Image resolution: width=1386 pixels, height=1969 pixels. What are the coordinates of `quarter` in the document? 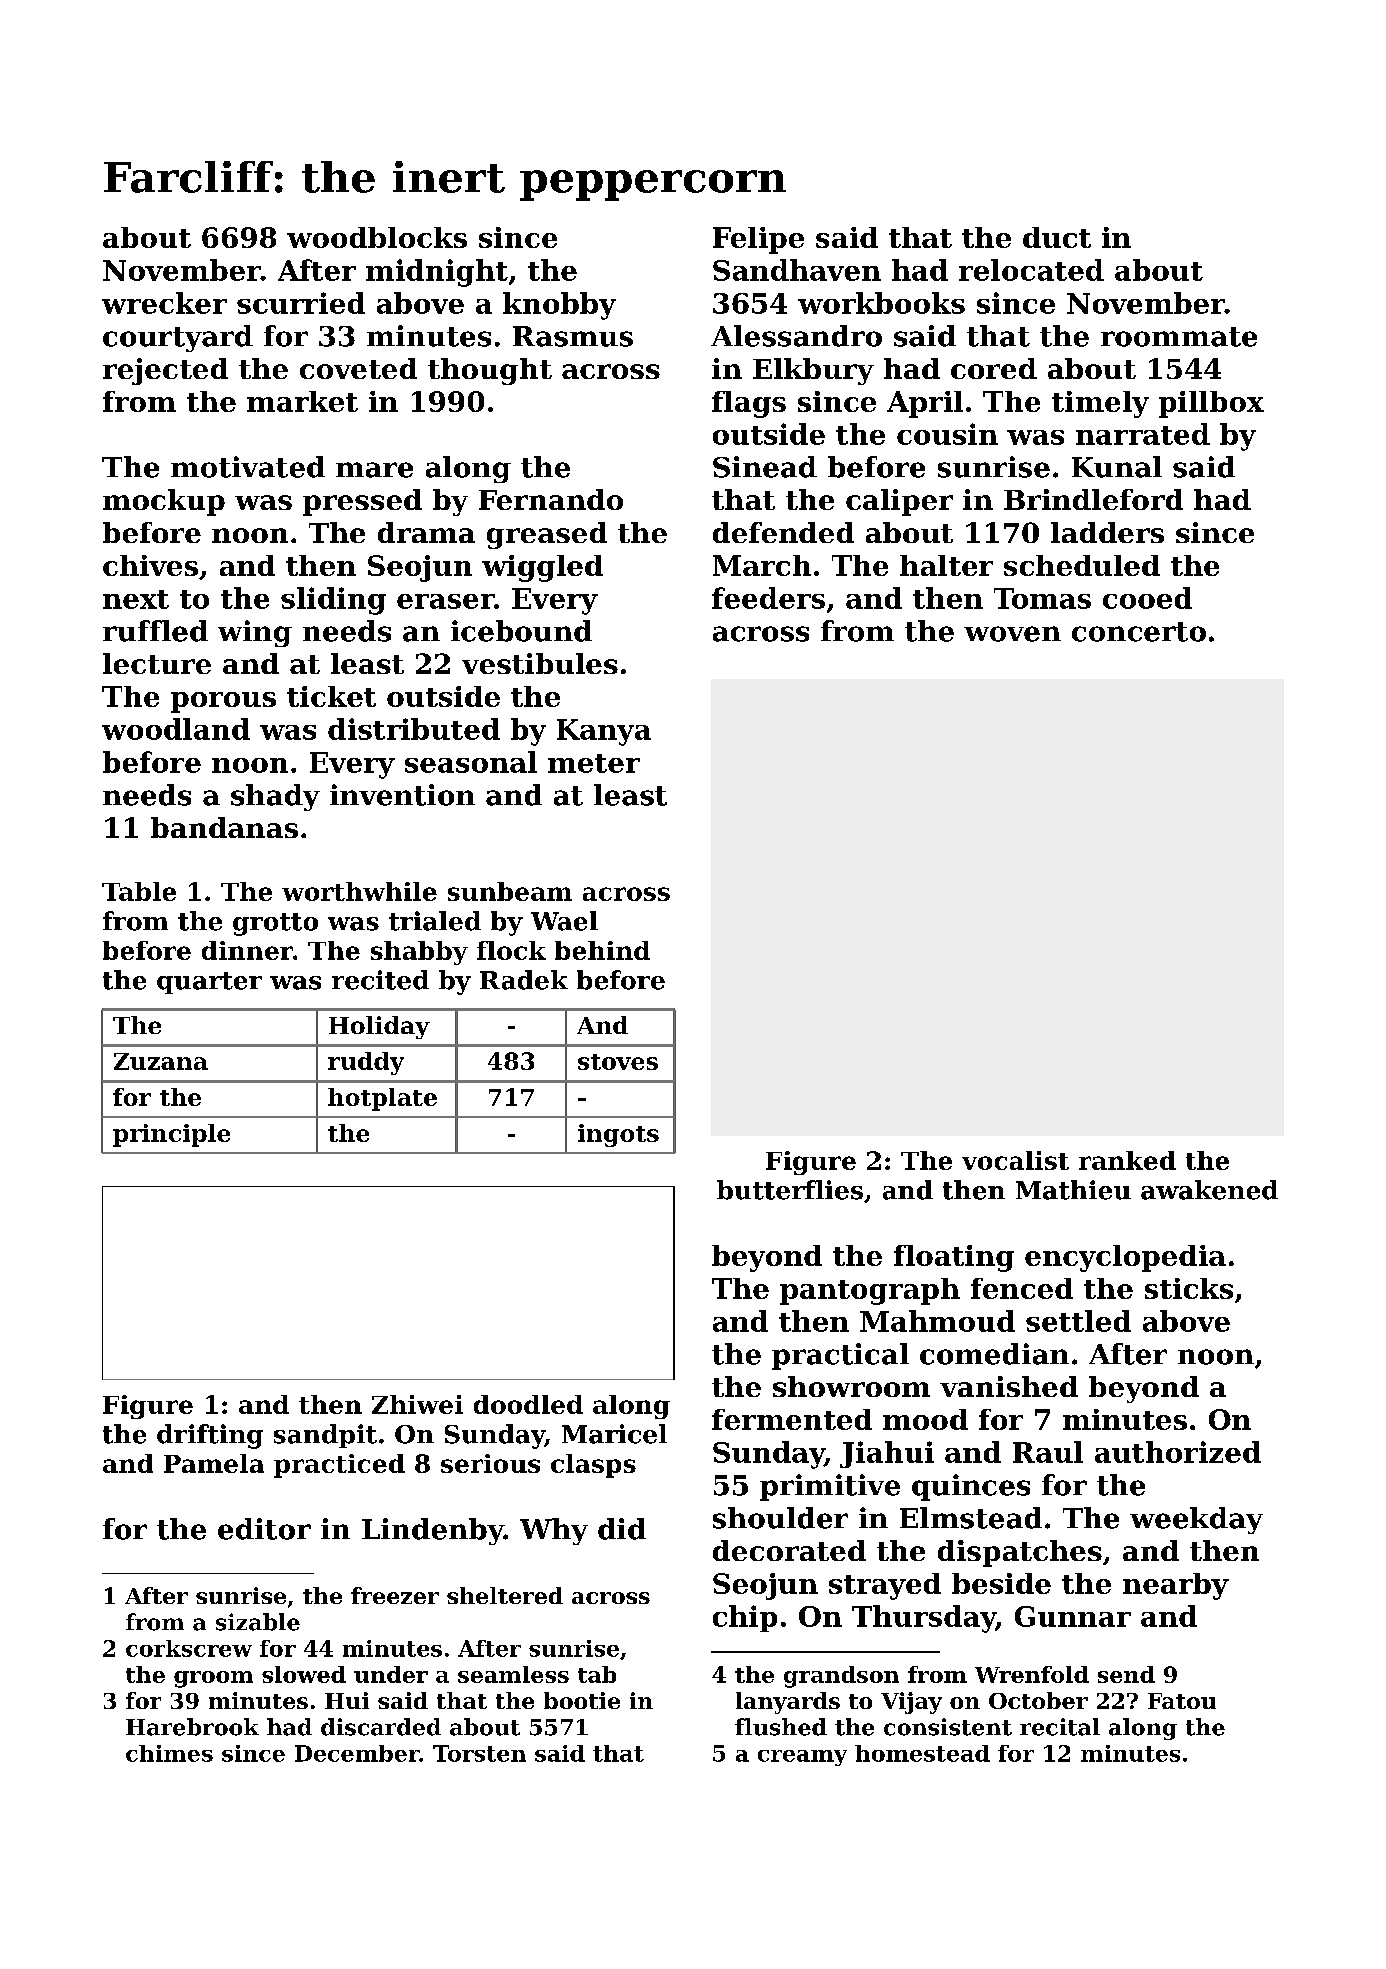 It's located at (209, 983).
